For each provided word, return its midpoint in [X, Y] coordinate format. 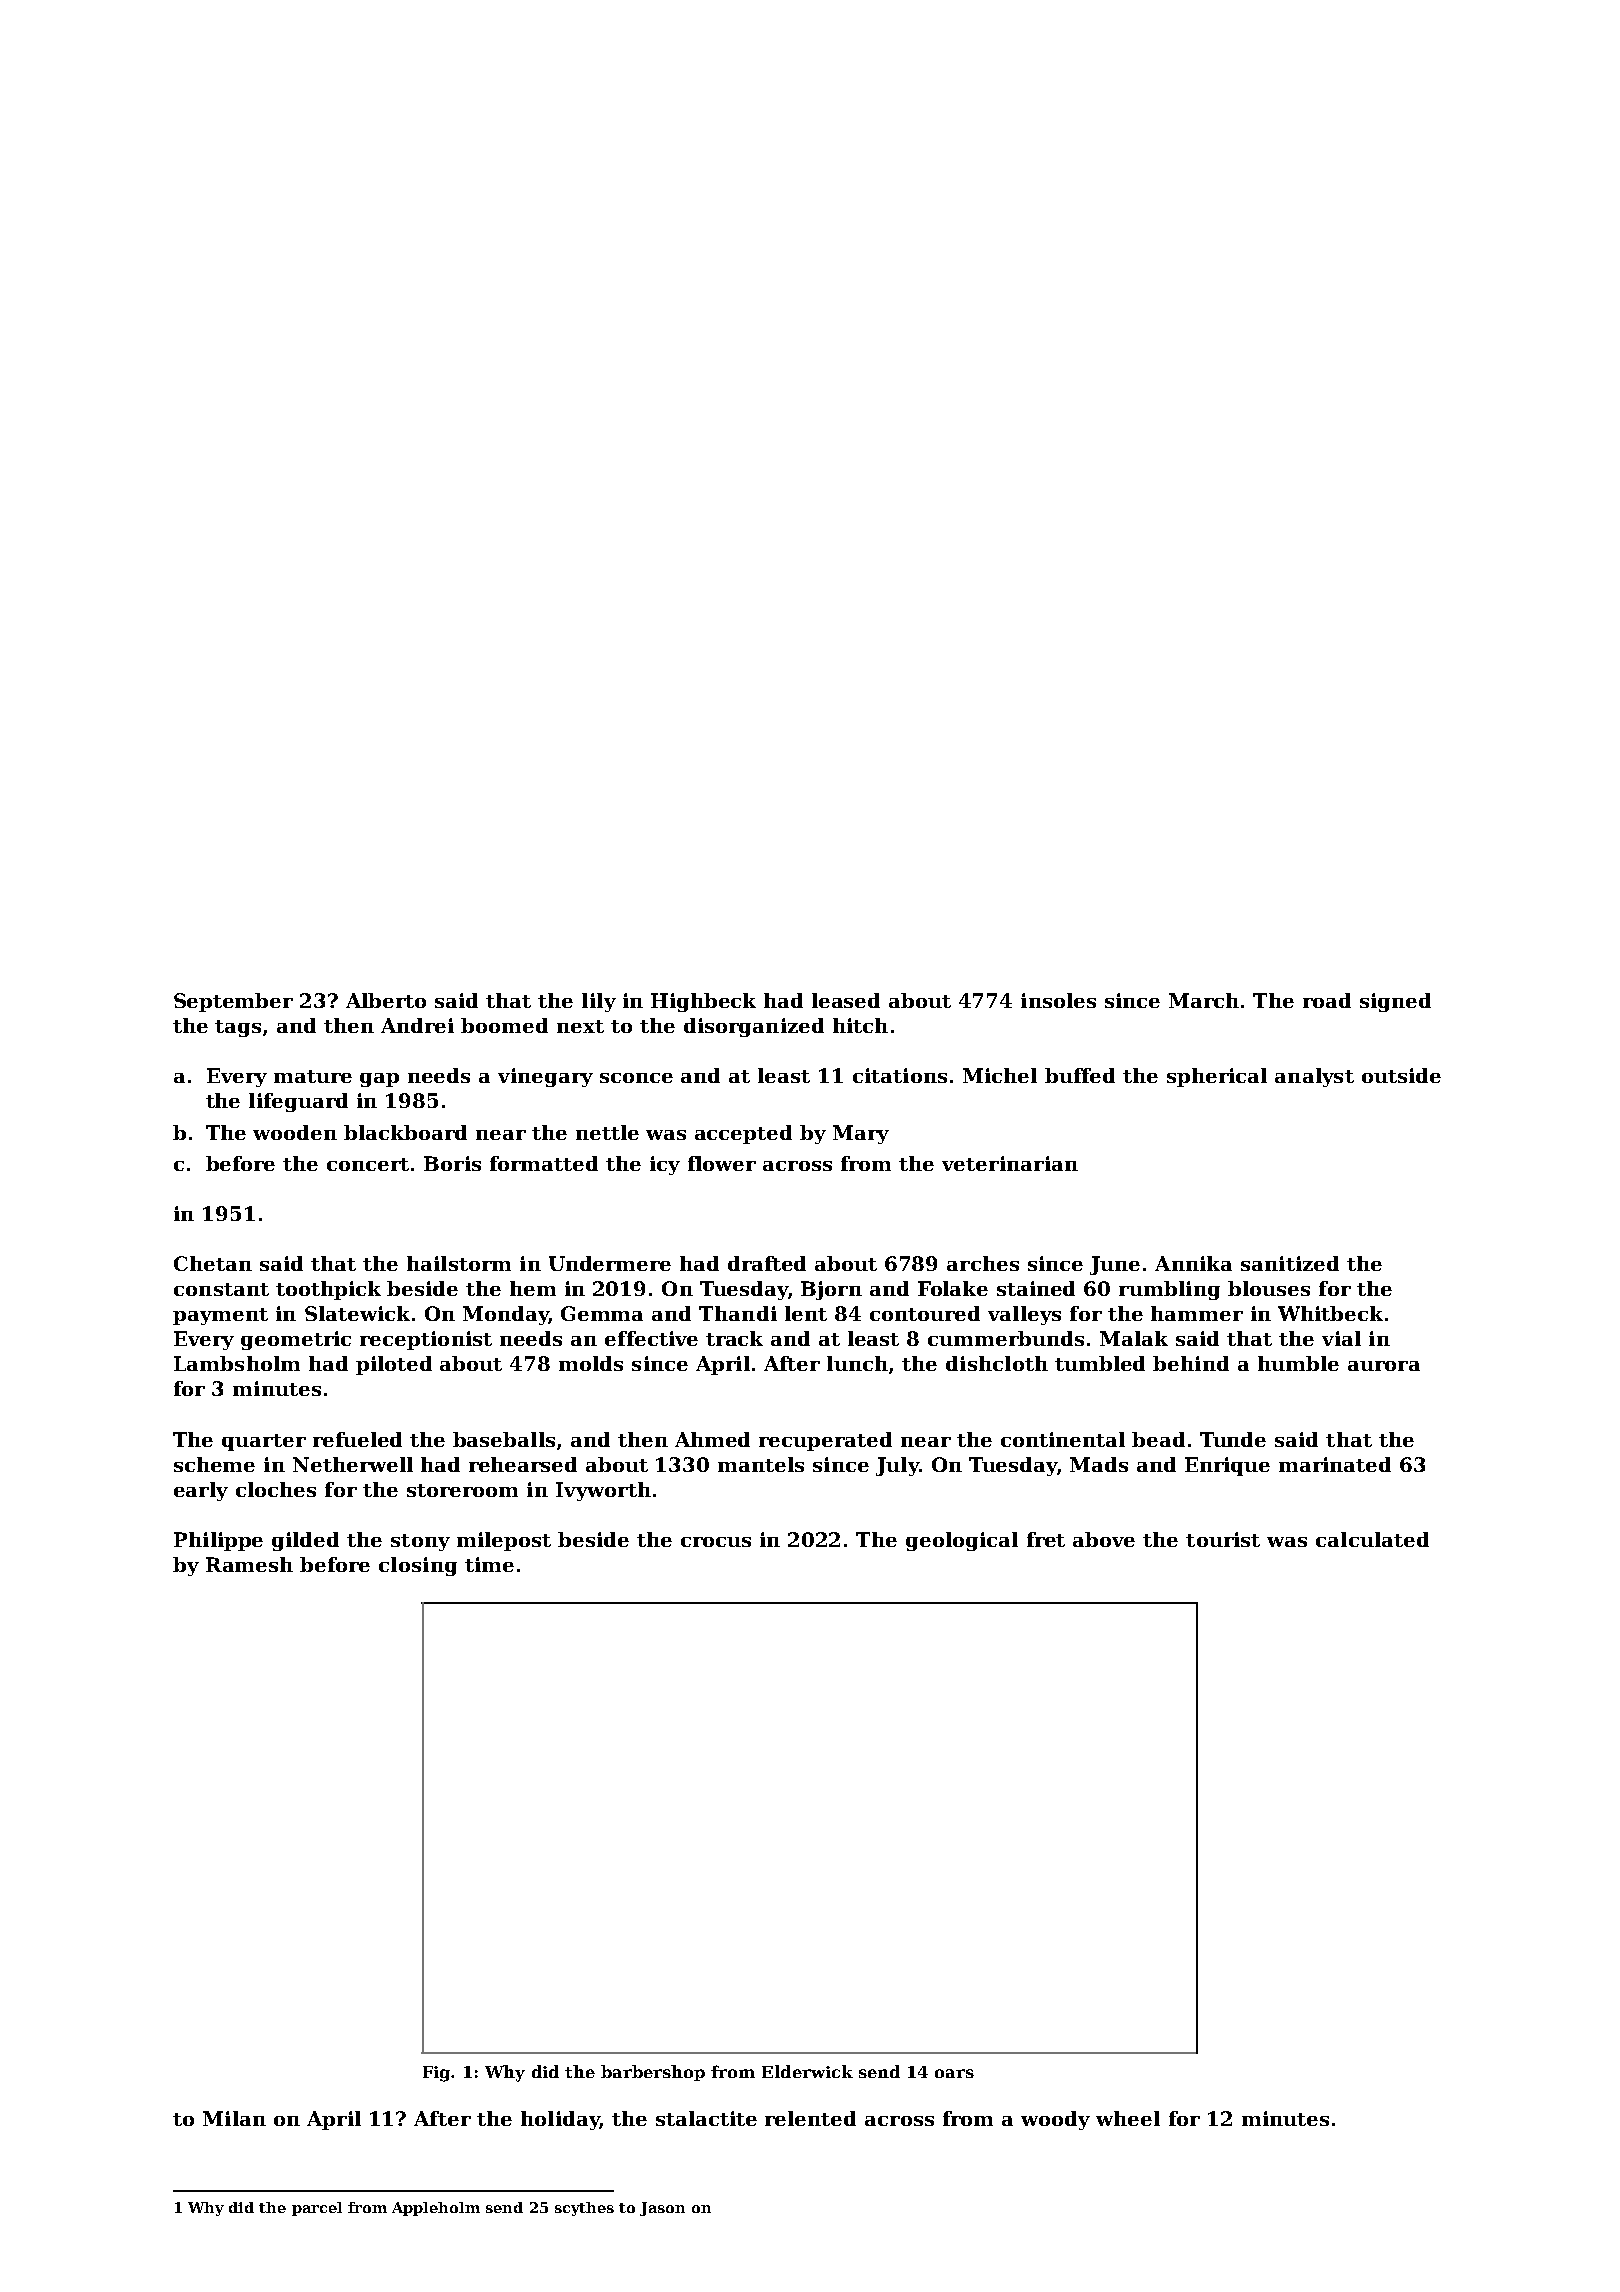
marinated [1335, 1464]
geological [962, 1541]
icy [665, 1165]
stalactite [706, 2118]
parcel [317, 2209]
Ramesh [249, 1564]
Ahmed [712, 1439]
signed [1395, 1002]
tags [238, 1028]
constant [221, 1289]
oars [954, 2073]
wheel [1128, 2118]
